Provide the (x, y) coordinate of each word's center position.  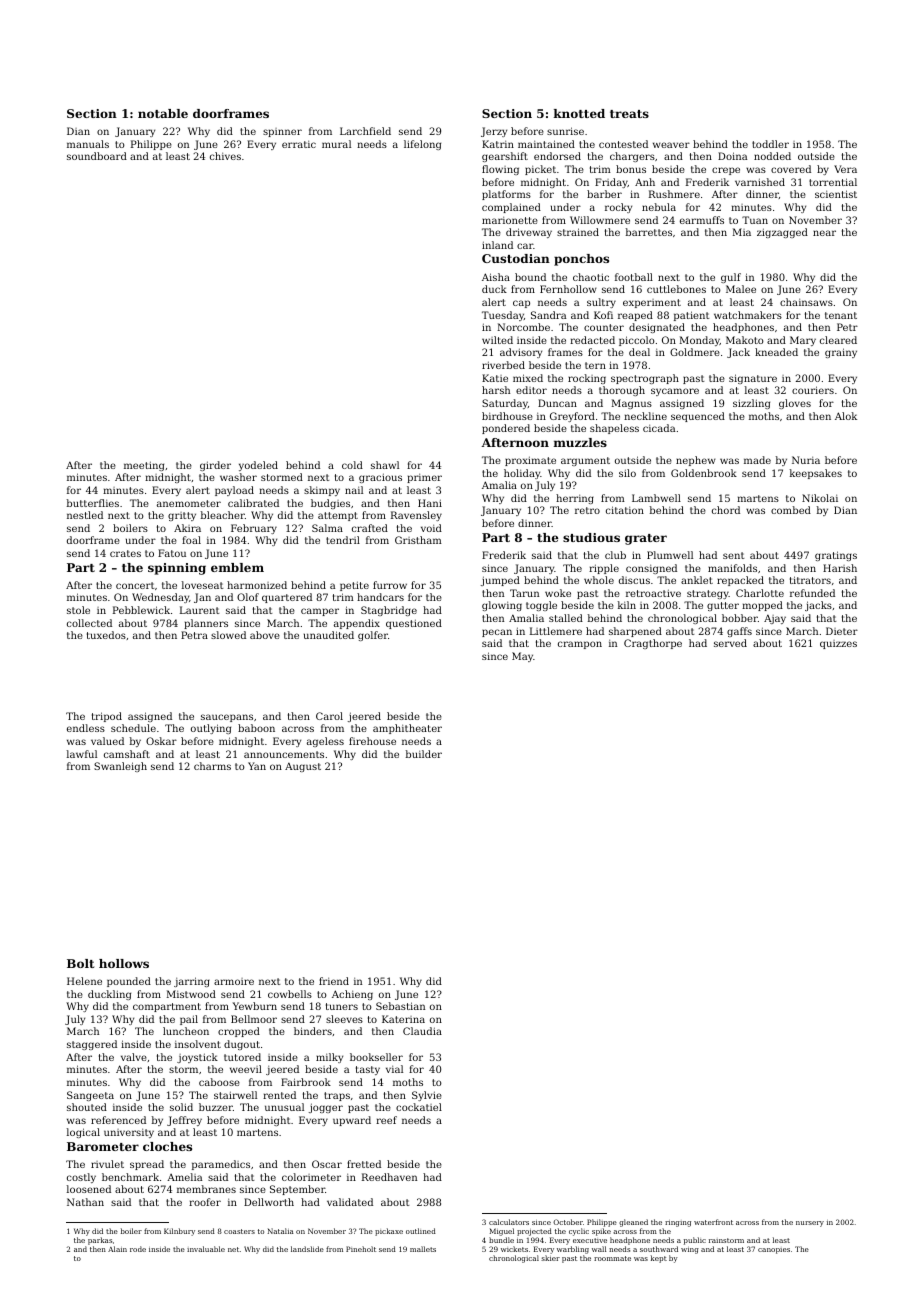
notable (163, 113)
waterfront (713, 1222)
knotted (579, 113)
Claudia (422, 1031)
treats (629, 114)
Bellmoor (254, 1019)
